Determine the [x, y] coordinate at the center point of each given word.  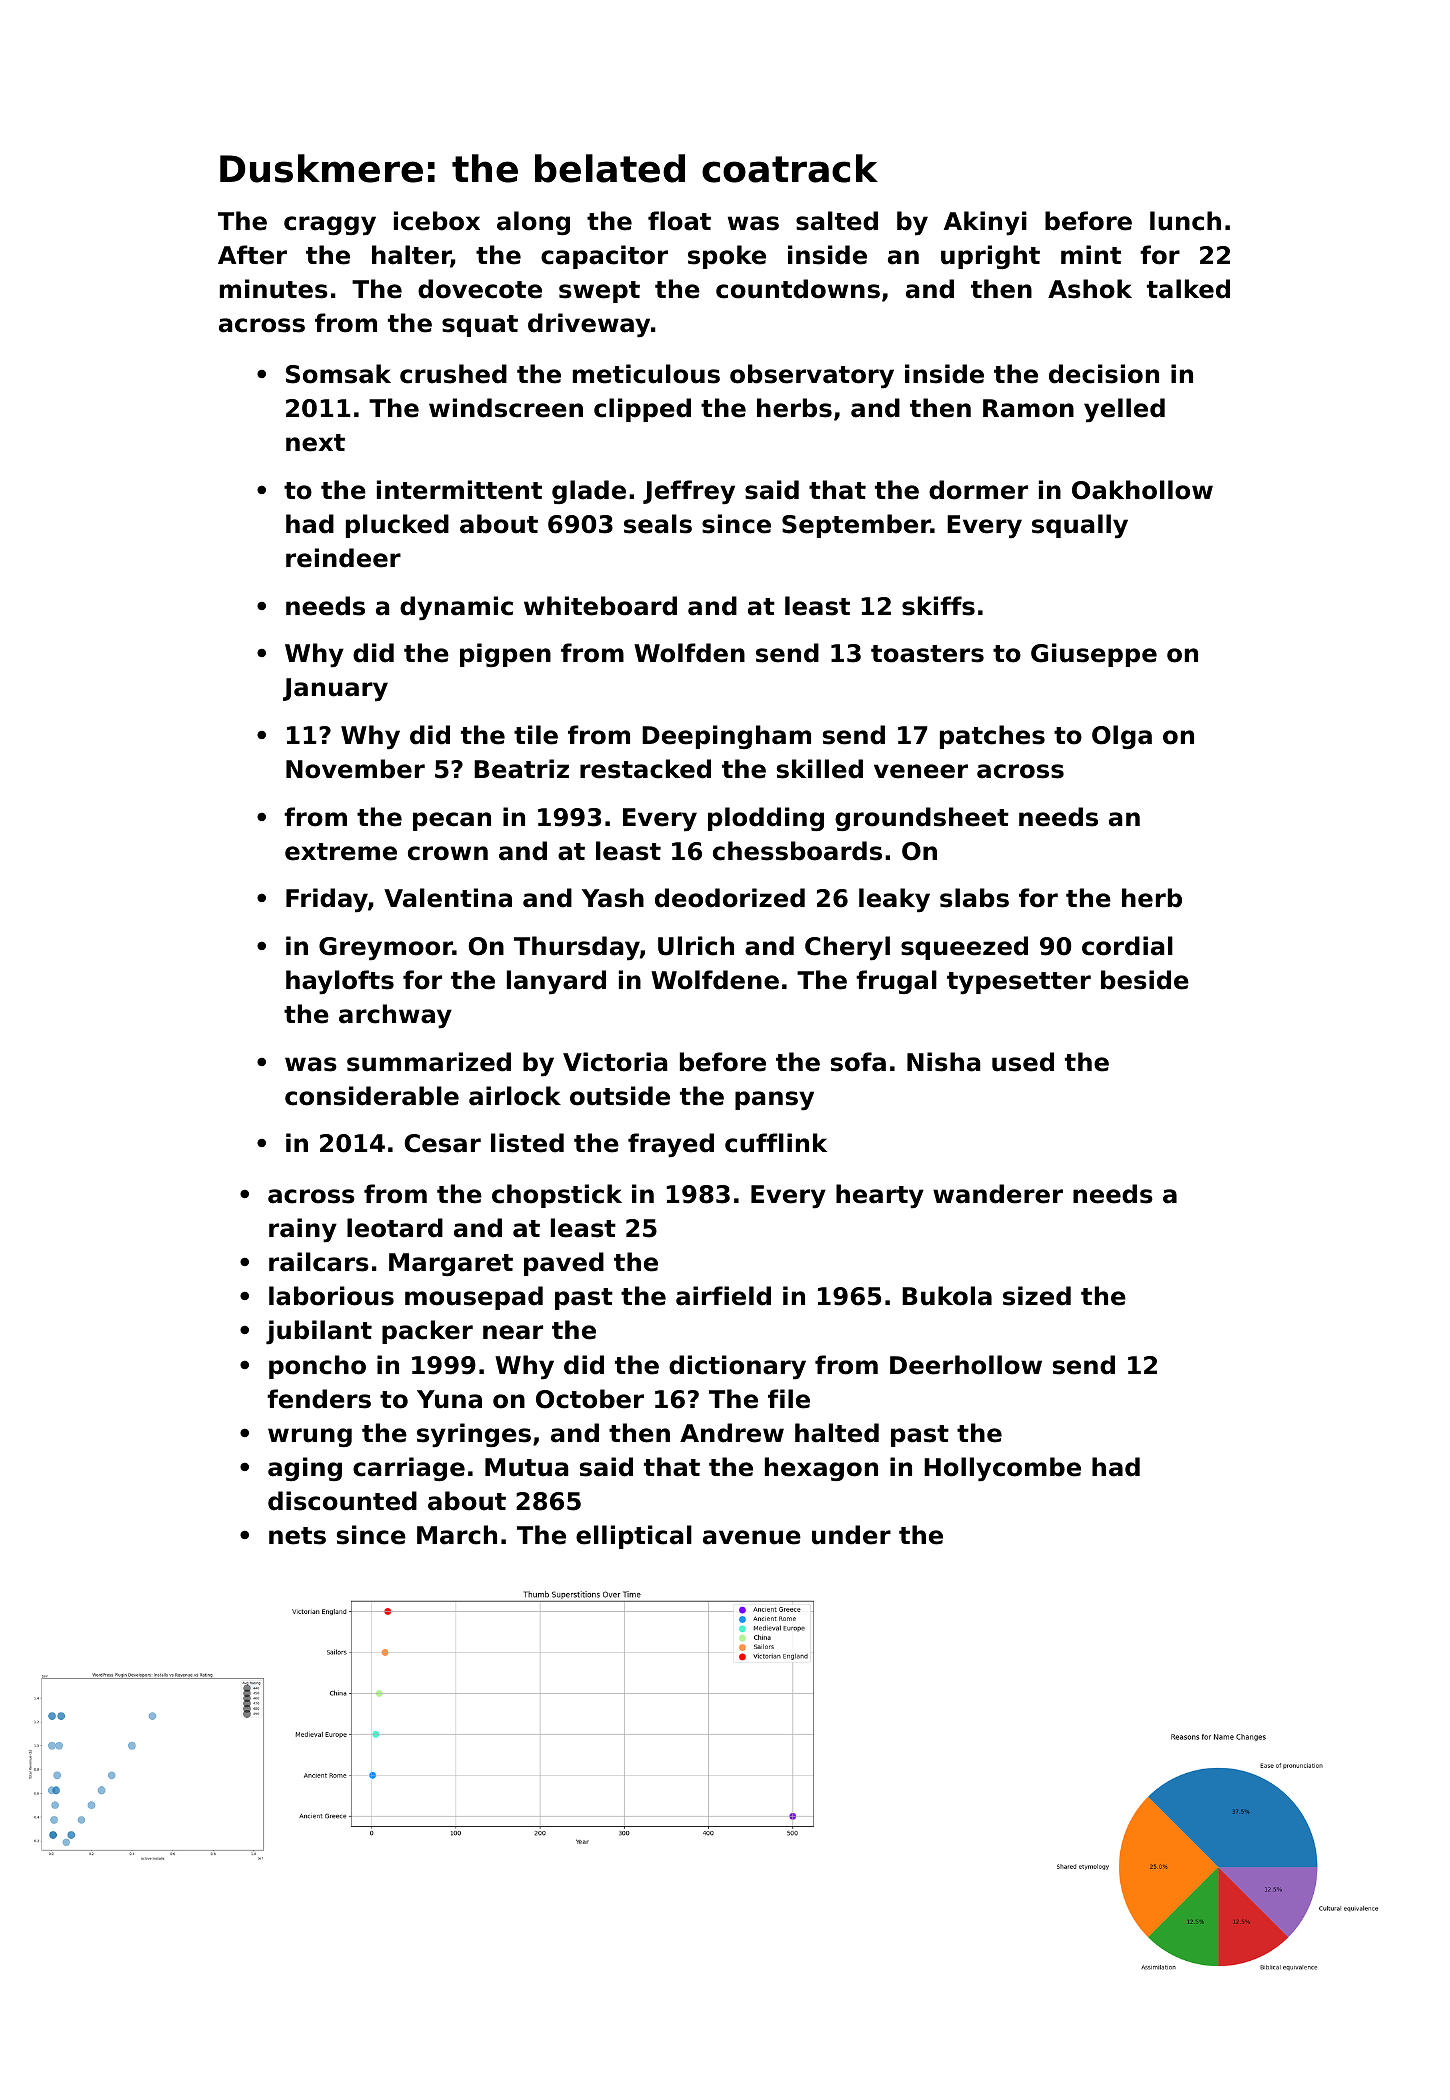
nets [297, 1536]
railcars [319, 1262]
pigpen [505, 655]
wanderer [998, 1194]
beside [1145, 980]
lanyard [556, 982]
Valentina [448, 898]
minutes [274, 289]
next [315, 443]
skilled [820, 769]
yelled [1124, 410]
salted [837, 221]
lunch [1185, 221]
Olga [1122, 737]
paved [564, 1264]
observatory [812, 376]
